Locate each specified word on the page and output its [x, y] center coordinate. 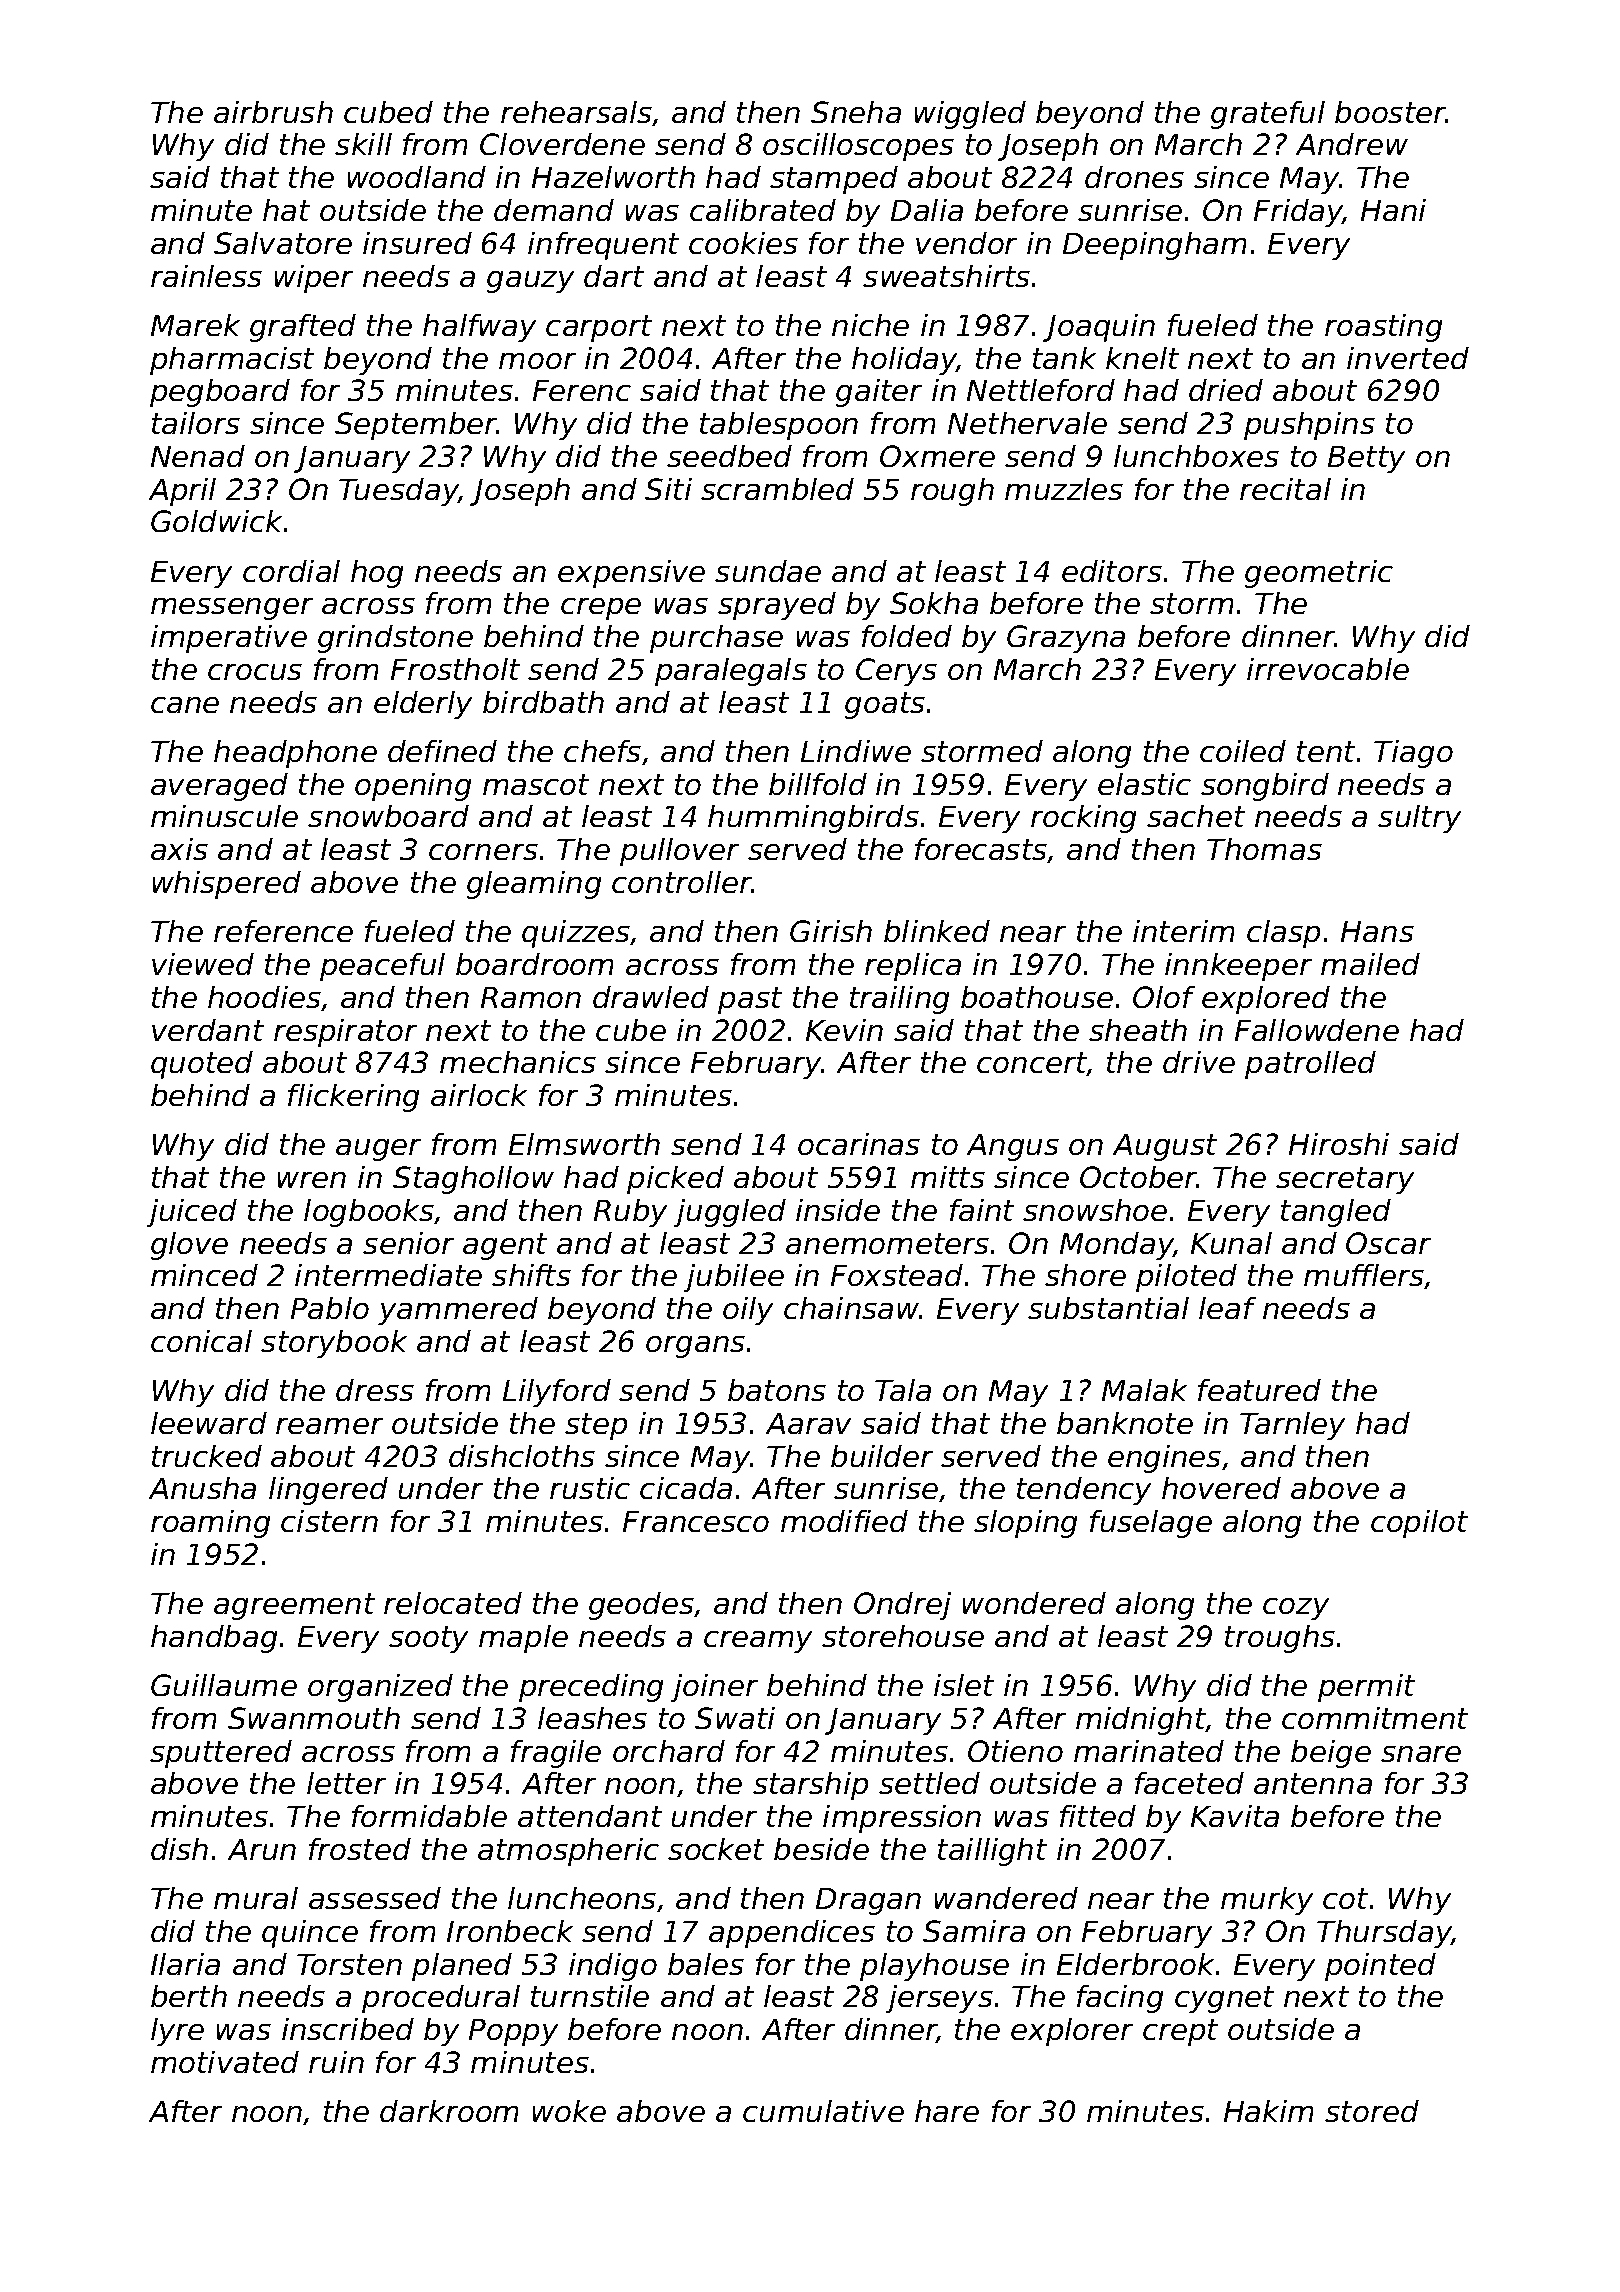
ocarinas [859, 1144]
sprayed [777, 606]
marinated [1149, 1751]
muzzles [1064, 489]
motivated [225, 2062]
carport [599, 328]
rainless [206, 276]
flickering [353, 1098]
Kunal [1231, 1243]
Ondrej [902, 1606]
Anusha [202, 1488]
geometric [1319, 574]
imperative [229, 639]
